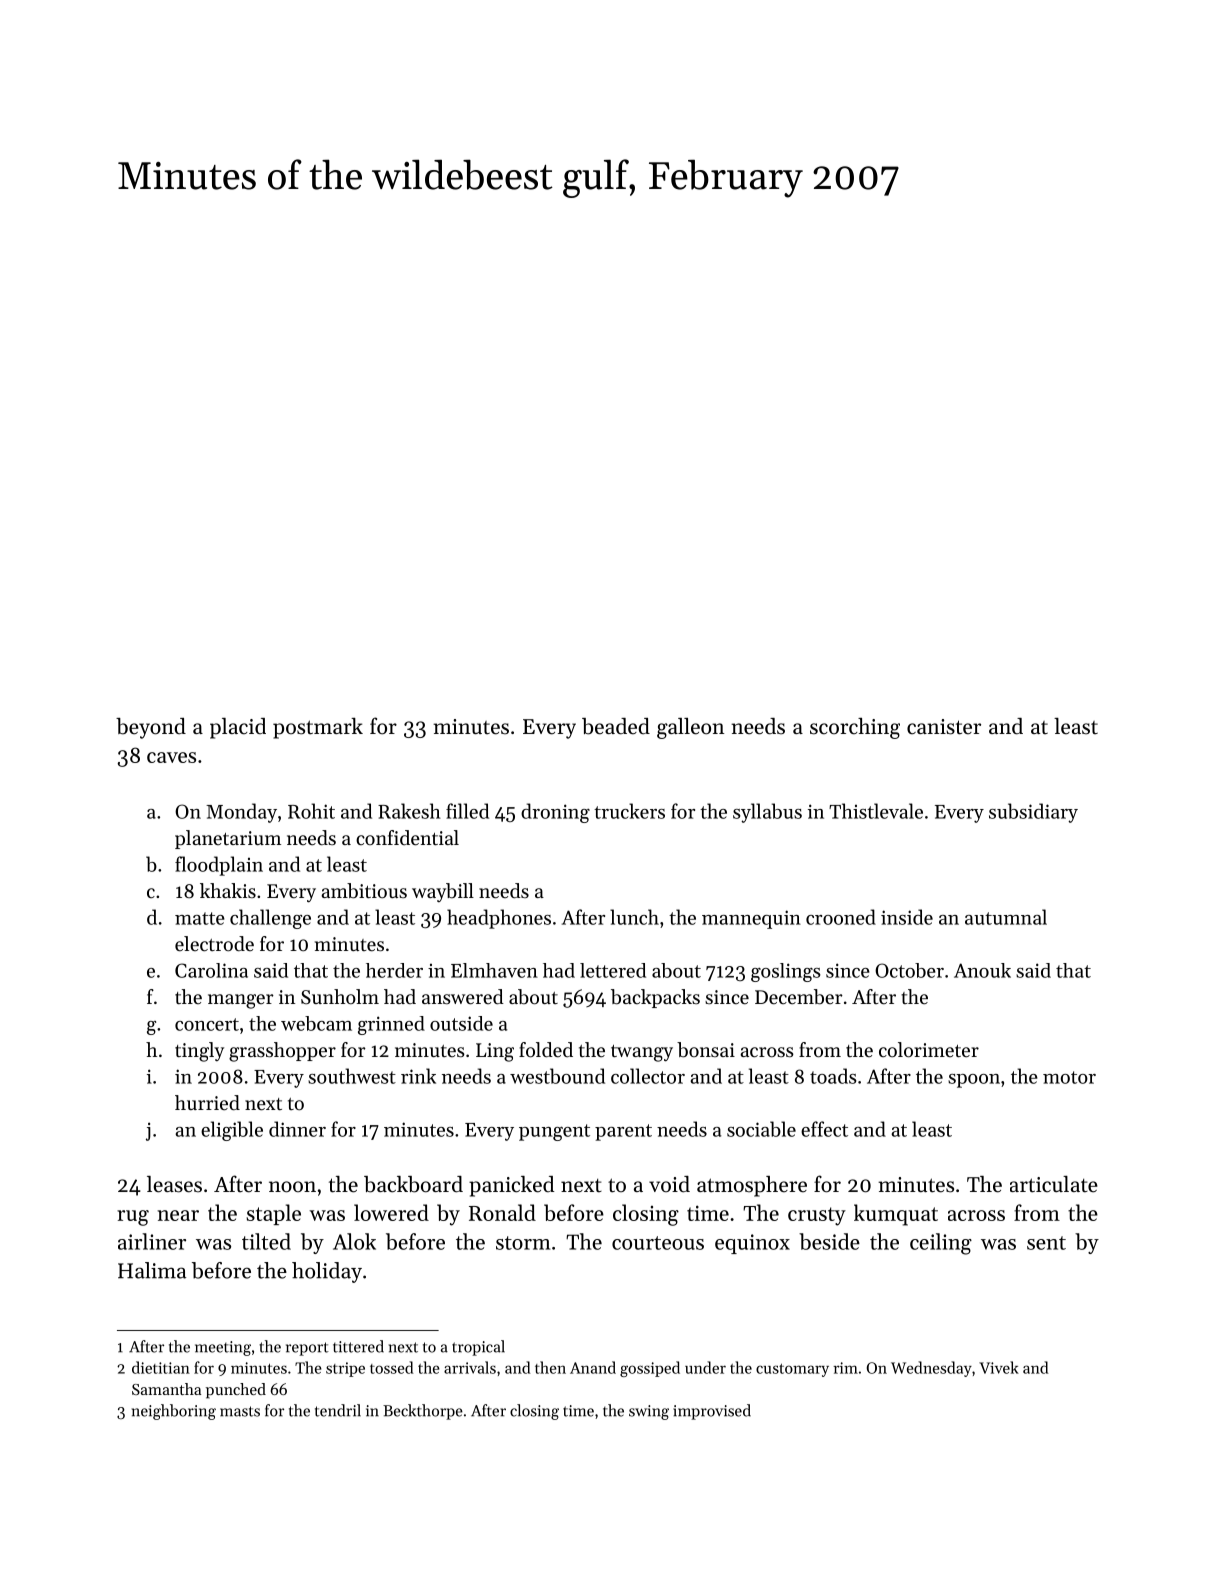 This screenshot has width=1215, height=1572. I want to click on planetarium, so click(228, 839).
